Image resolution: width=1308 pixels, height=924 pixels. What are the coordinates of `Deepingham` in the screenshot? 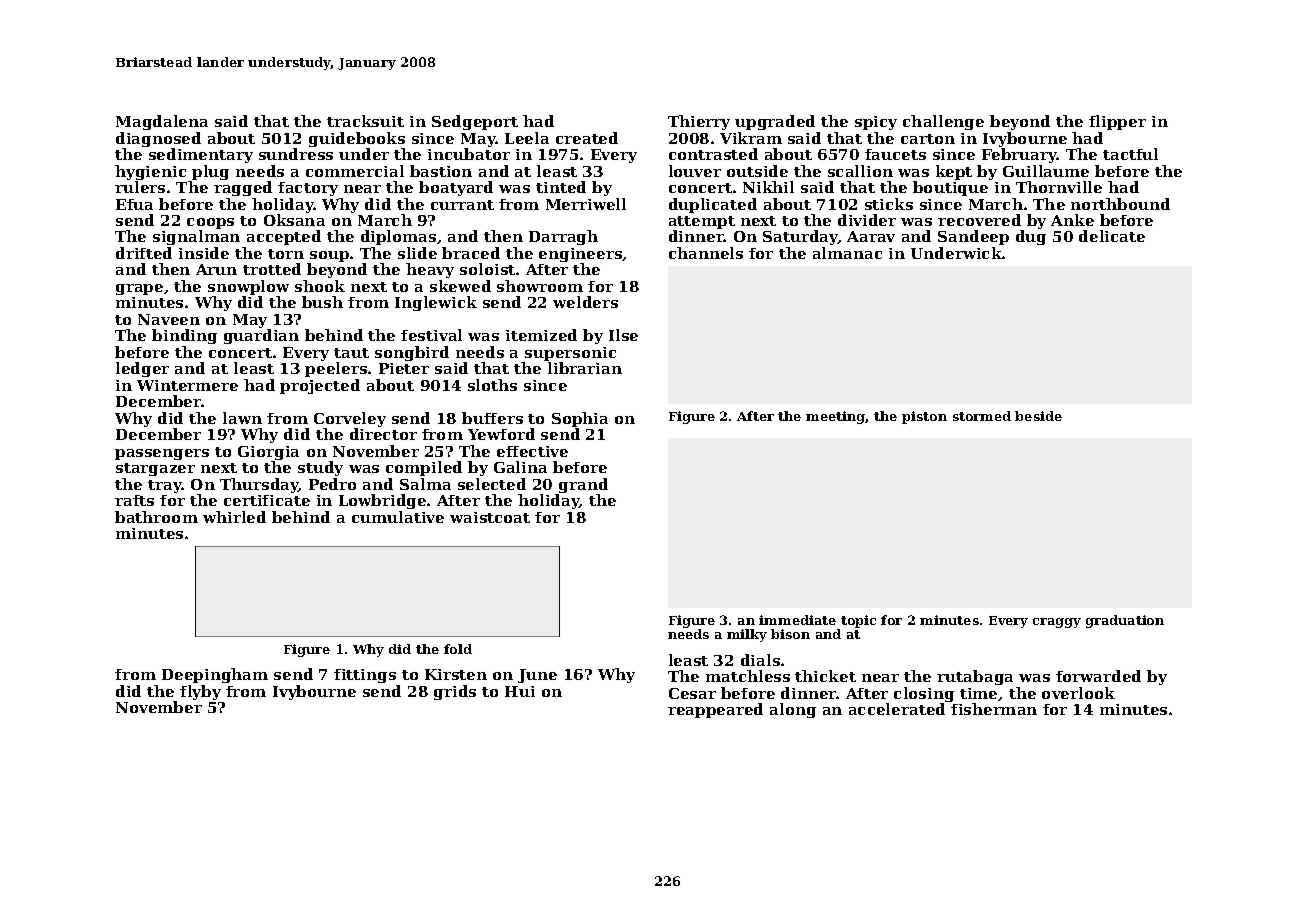 It's located at (215, 675).
